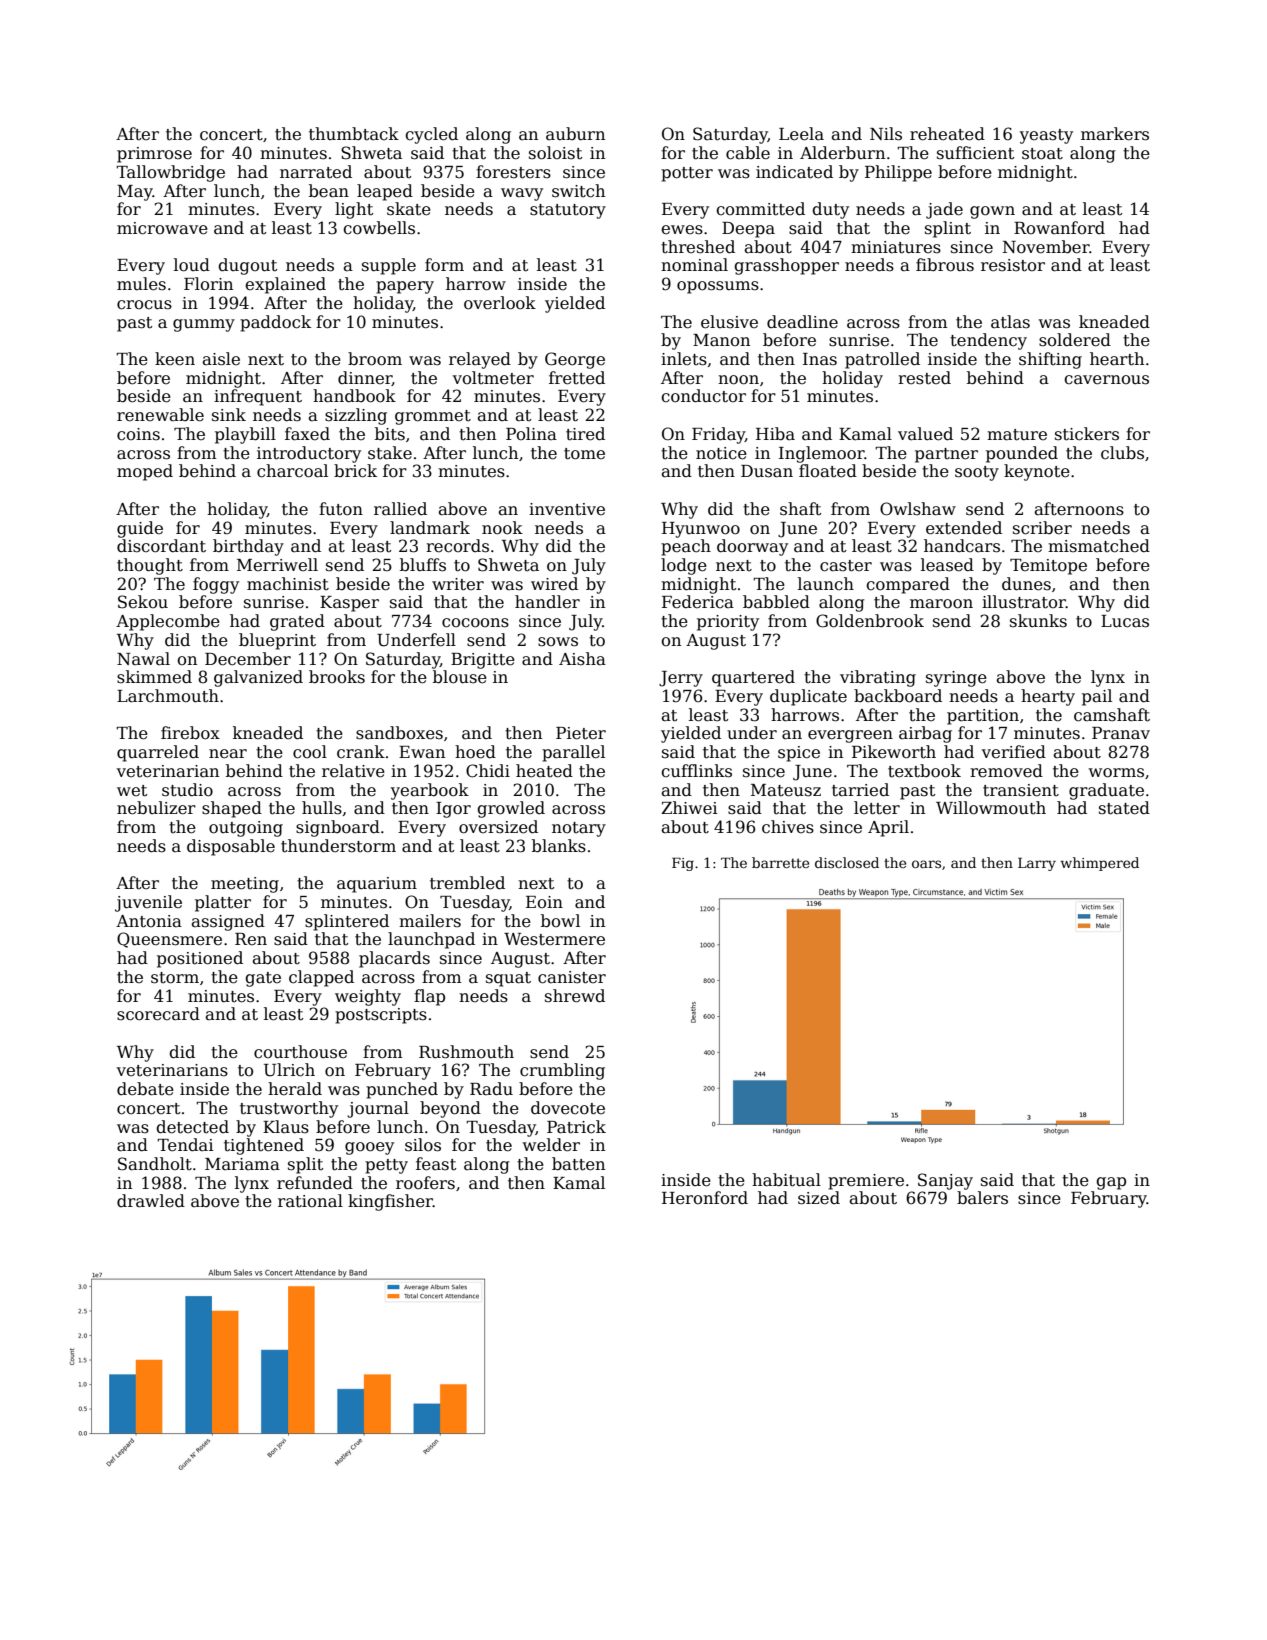 The image size is (1267, 1640). What do you see at coordinates (748, 153) in the image?
I see `cable` at bounding box center [748, 153].
